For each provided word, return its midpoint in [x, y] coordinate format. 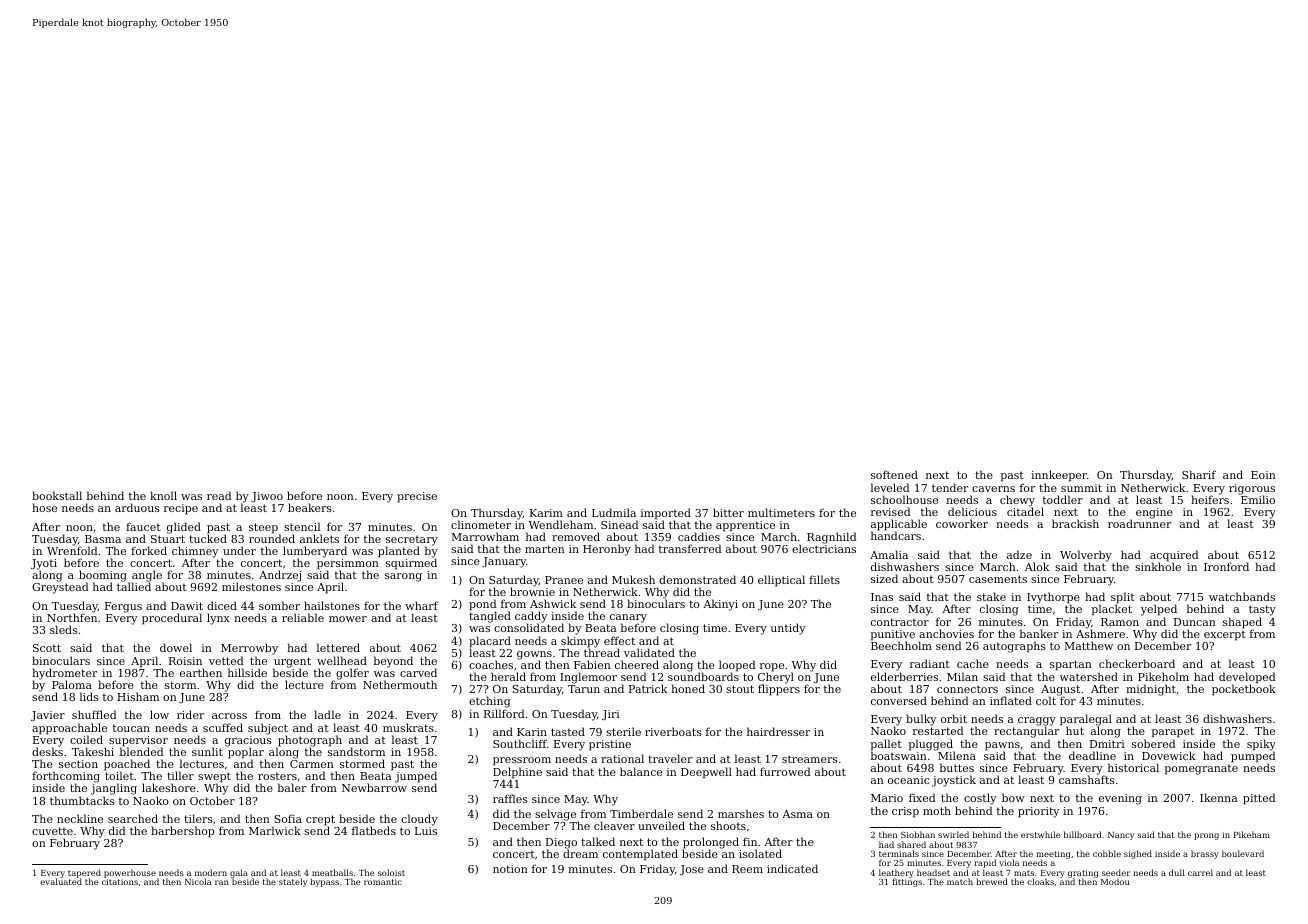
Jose [692, 870]
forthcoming [66, 777]
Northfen [72, 617]
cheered [637, 664]
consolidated [529, 628]
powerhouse [130, 873]
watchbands [1242, 596]
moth [937, 810]
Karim [546, 513]
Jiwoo [267, 497]
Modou [1115, 882]
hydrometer [64, 674]
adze [1019, 554]
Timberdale [641, 813]
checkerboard [1137, 663]
